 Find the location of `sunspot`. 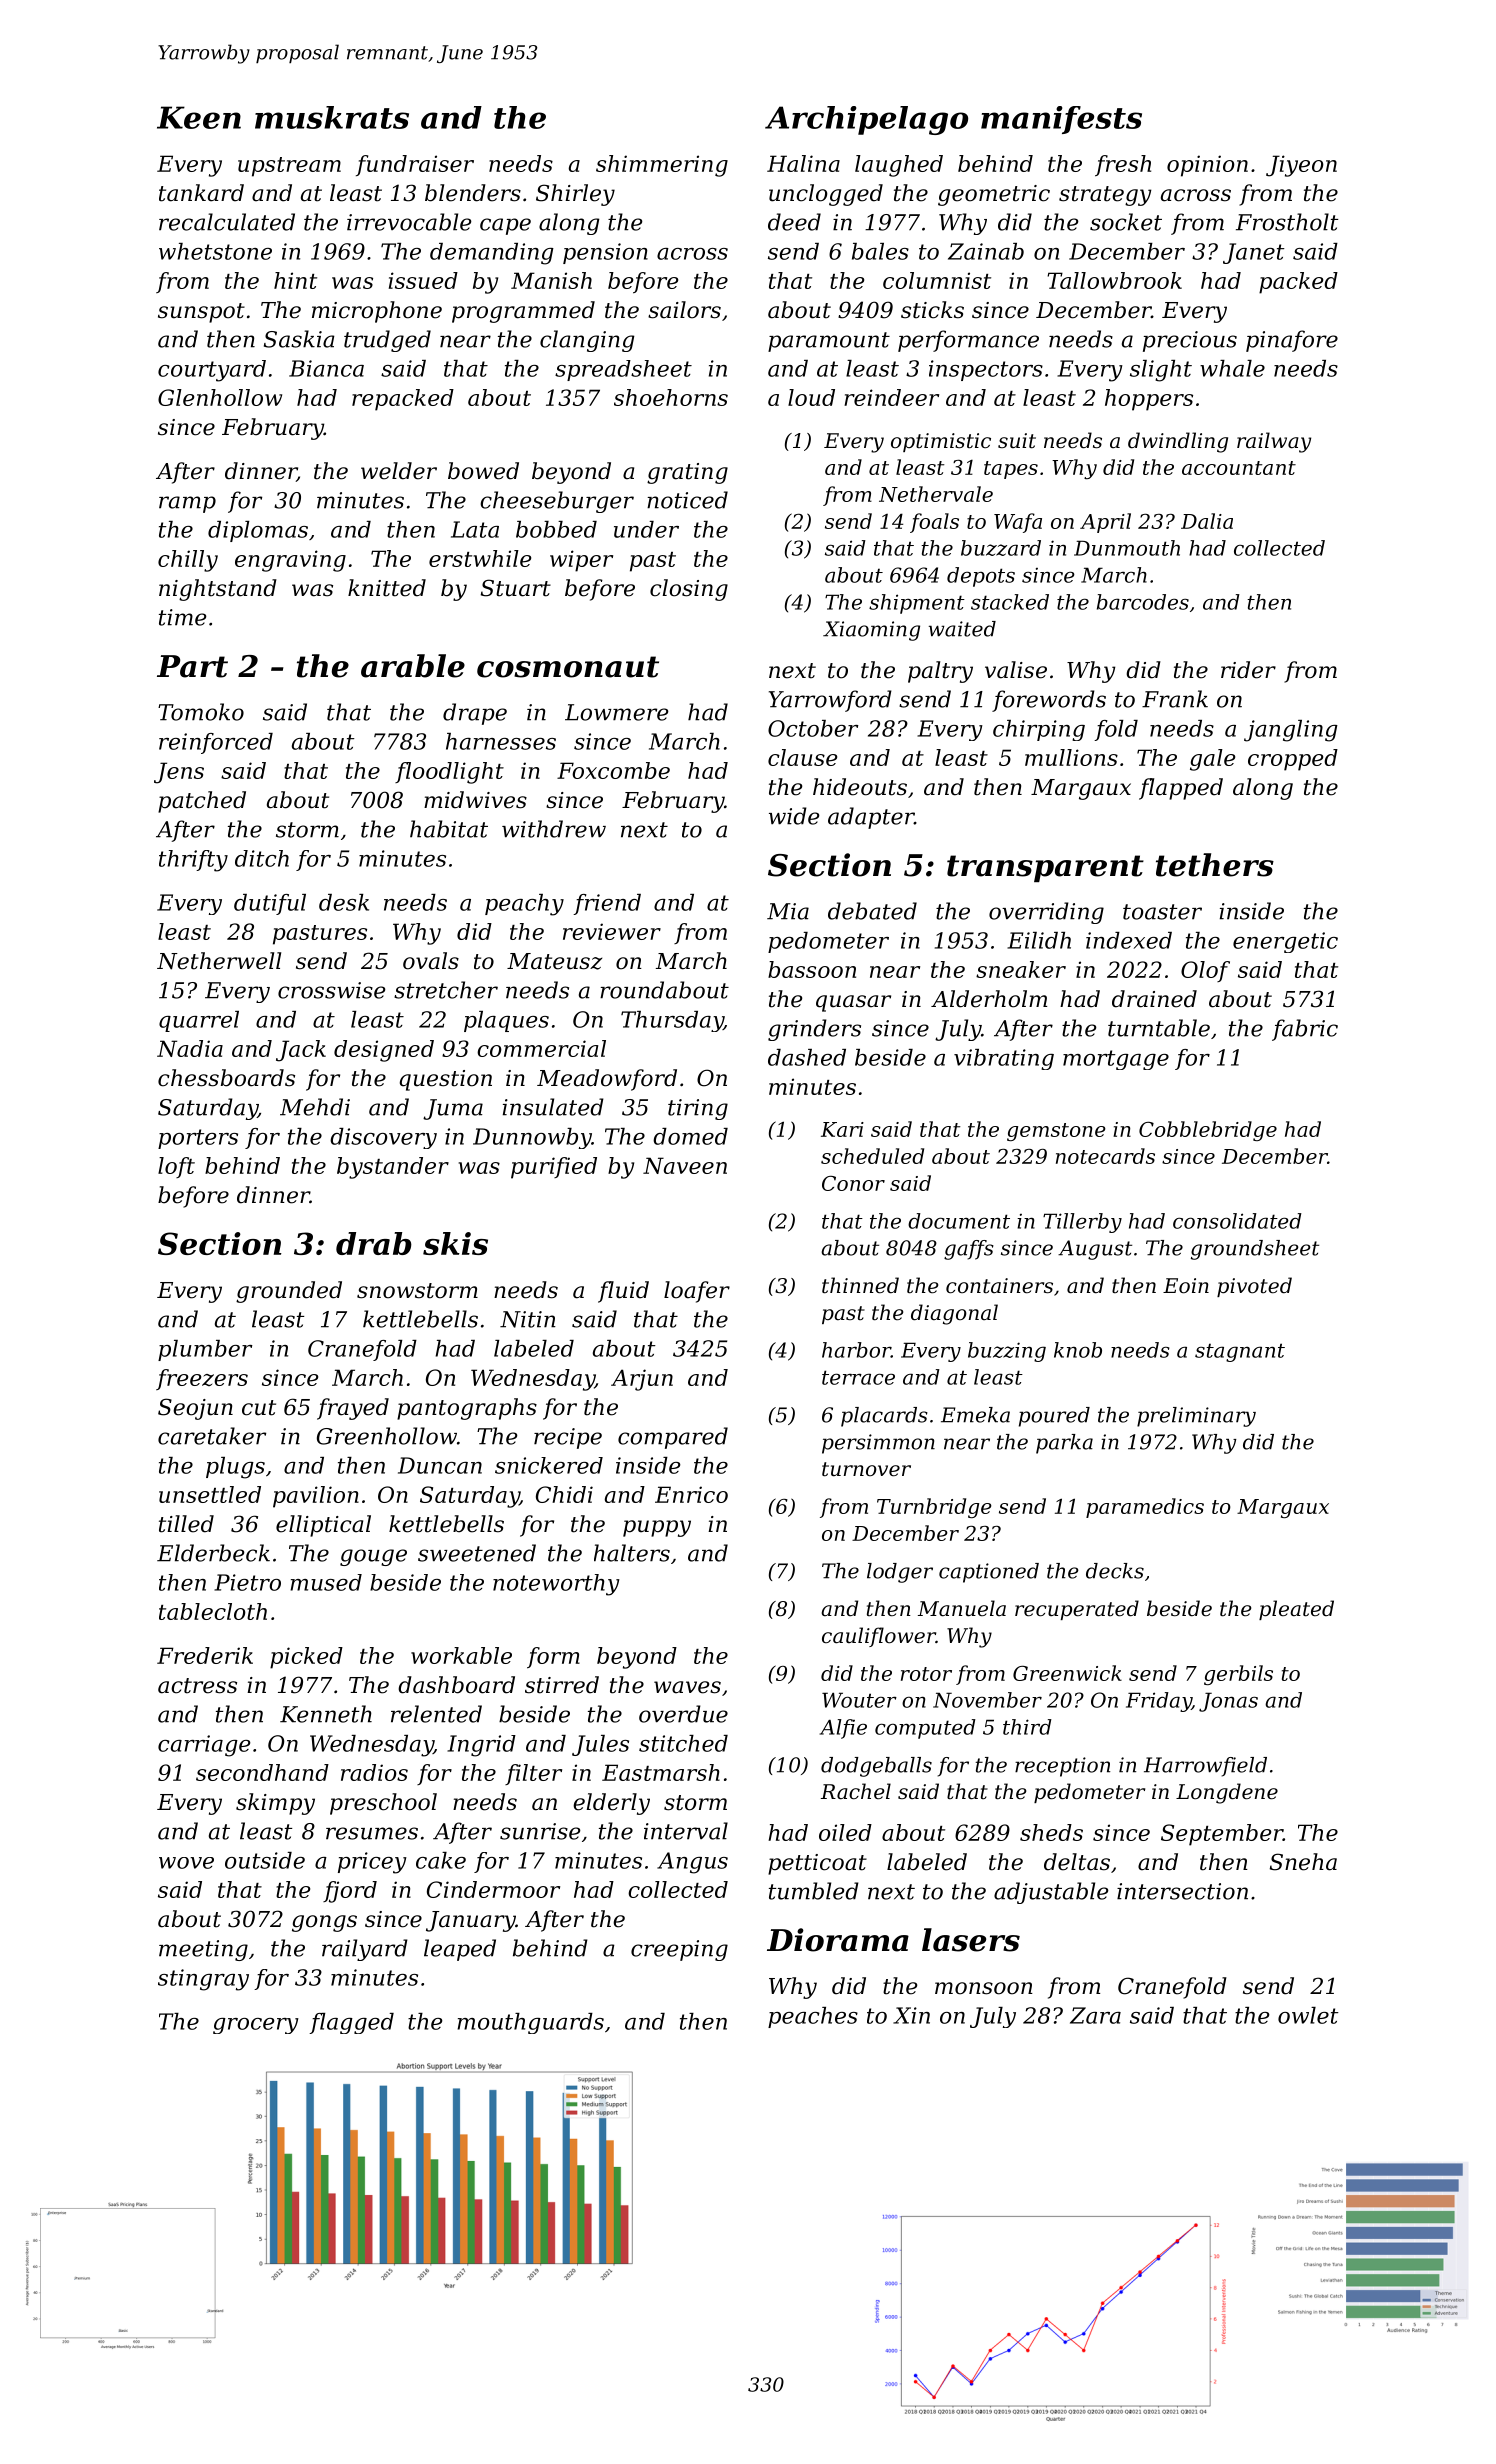

sunspot is located at coordinates (201, 313).
